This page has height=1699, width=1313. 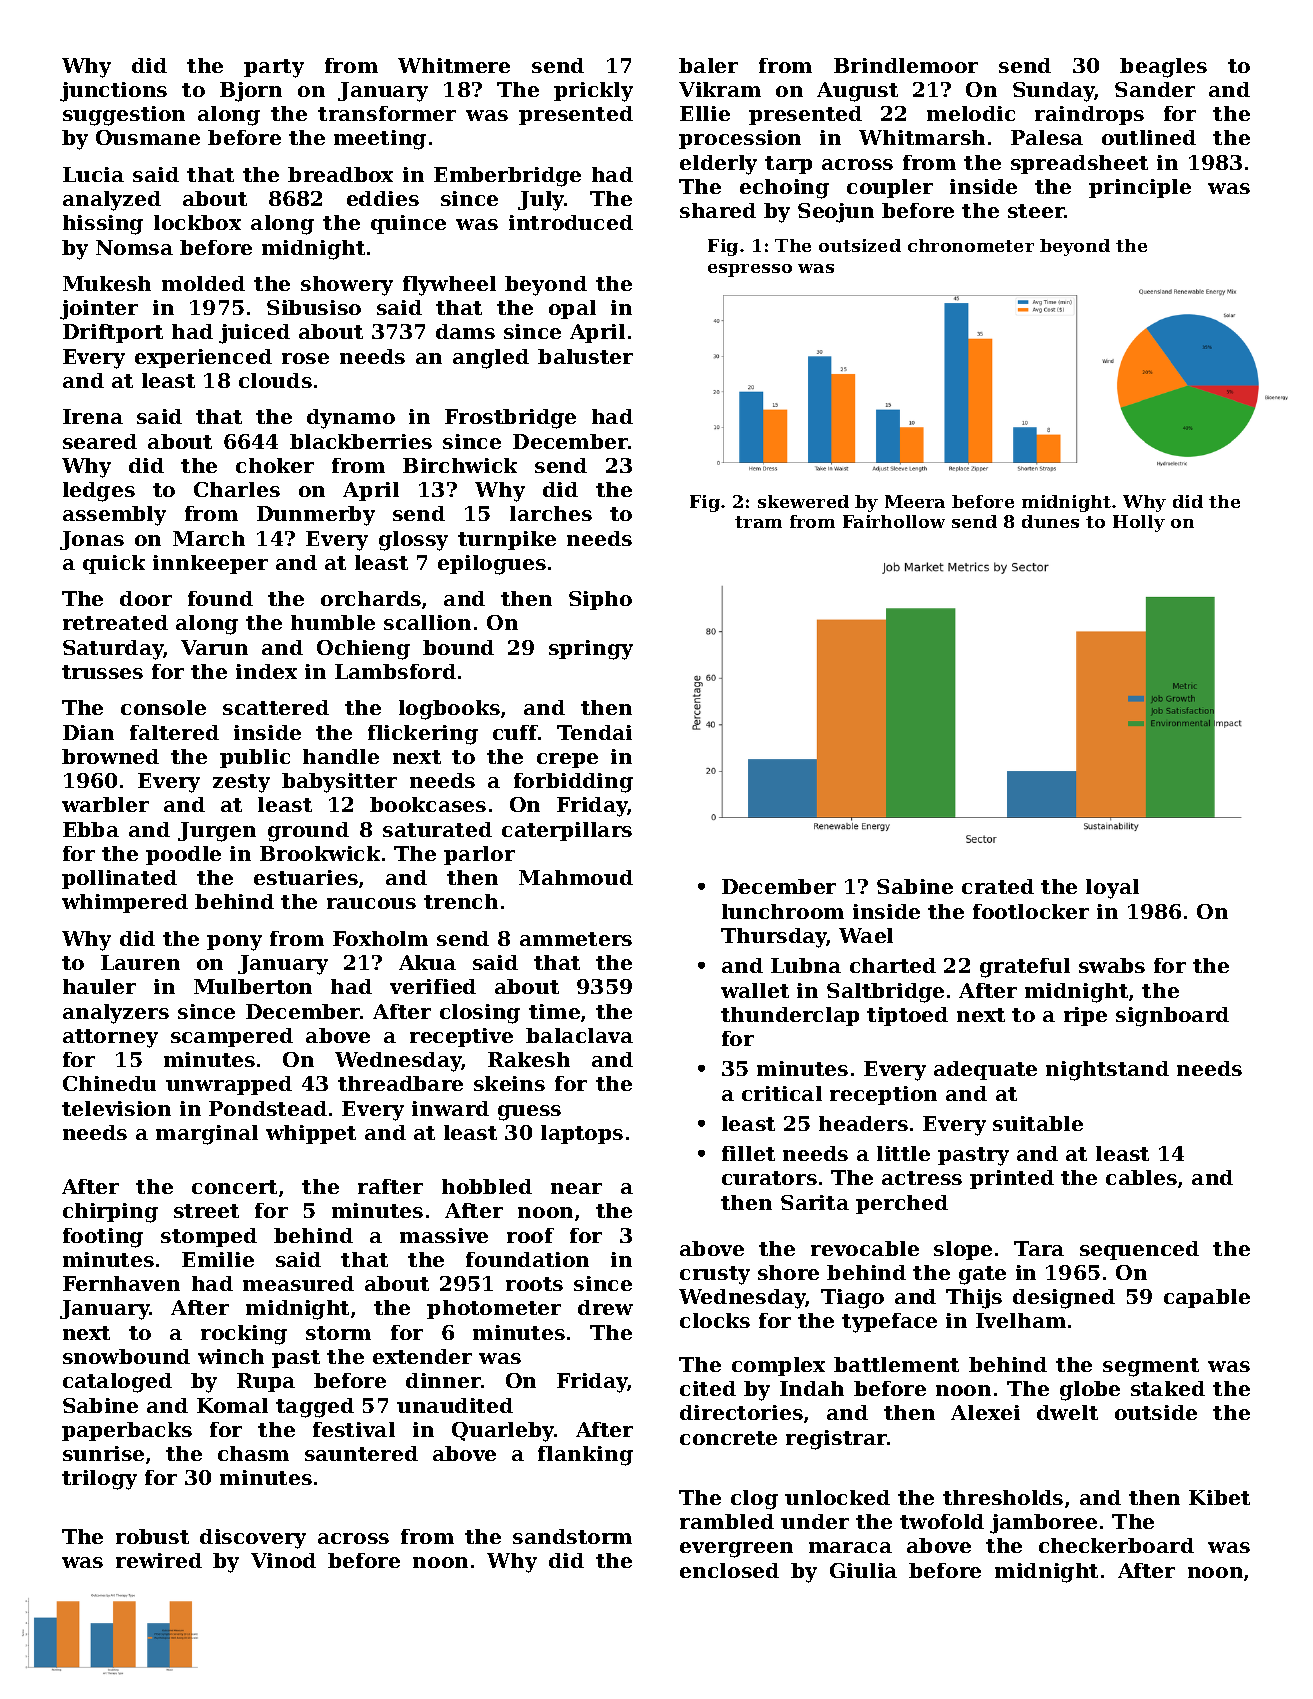 What do you see at coordinates (207, 1135) in the page?
I see `marginal` at bounding box center [207, 1135].
